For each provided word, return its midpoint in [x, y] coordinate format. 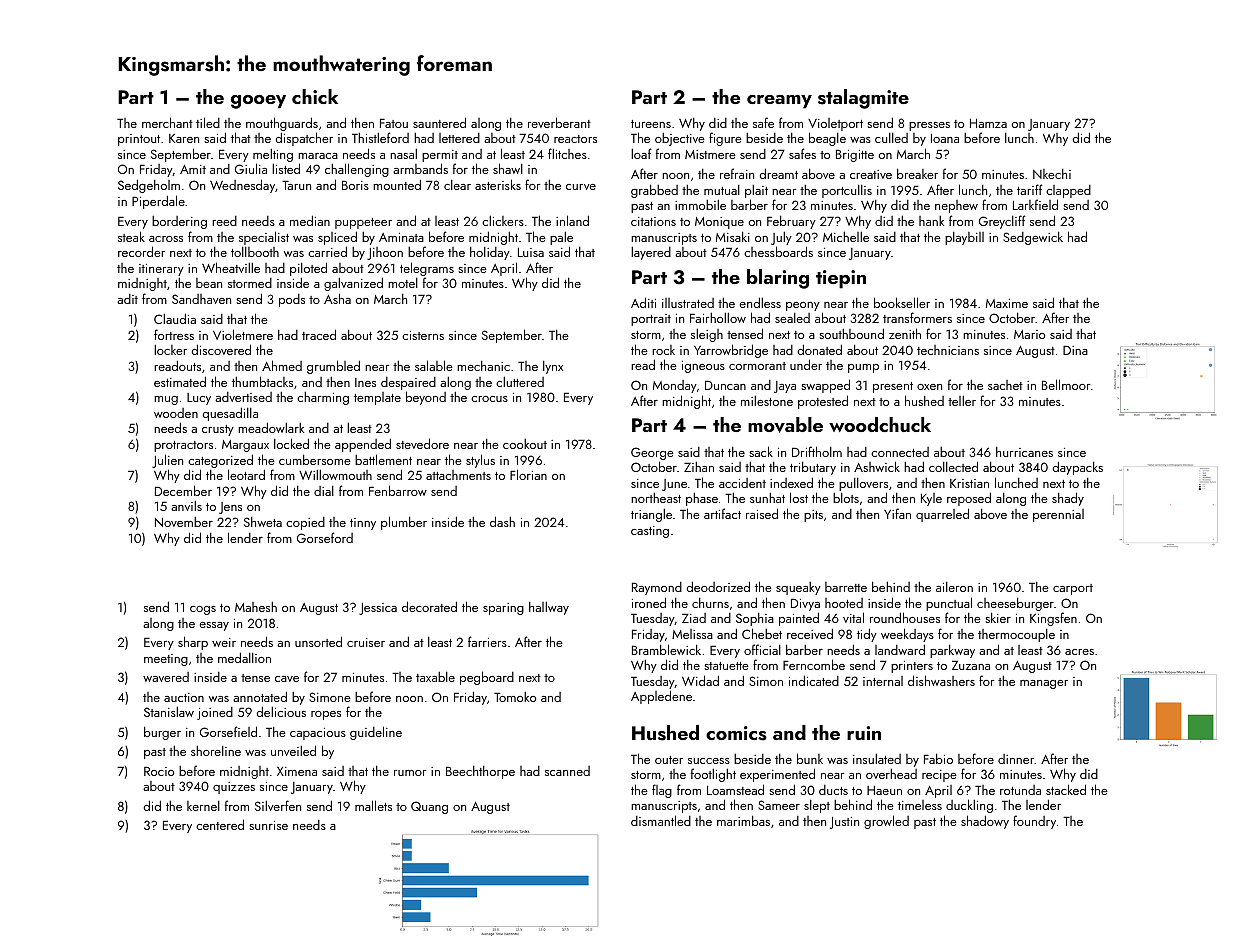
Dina [1075, 350]
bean [209, 283]
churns [710, 603]
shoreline [216, 751]
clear [457, 185]
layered [651, 253]
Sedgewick [1033, 238]
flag [662, 791]
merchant [167, 122]
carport [1073, 589]
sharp [193, 643]
